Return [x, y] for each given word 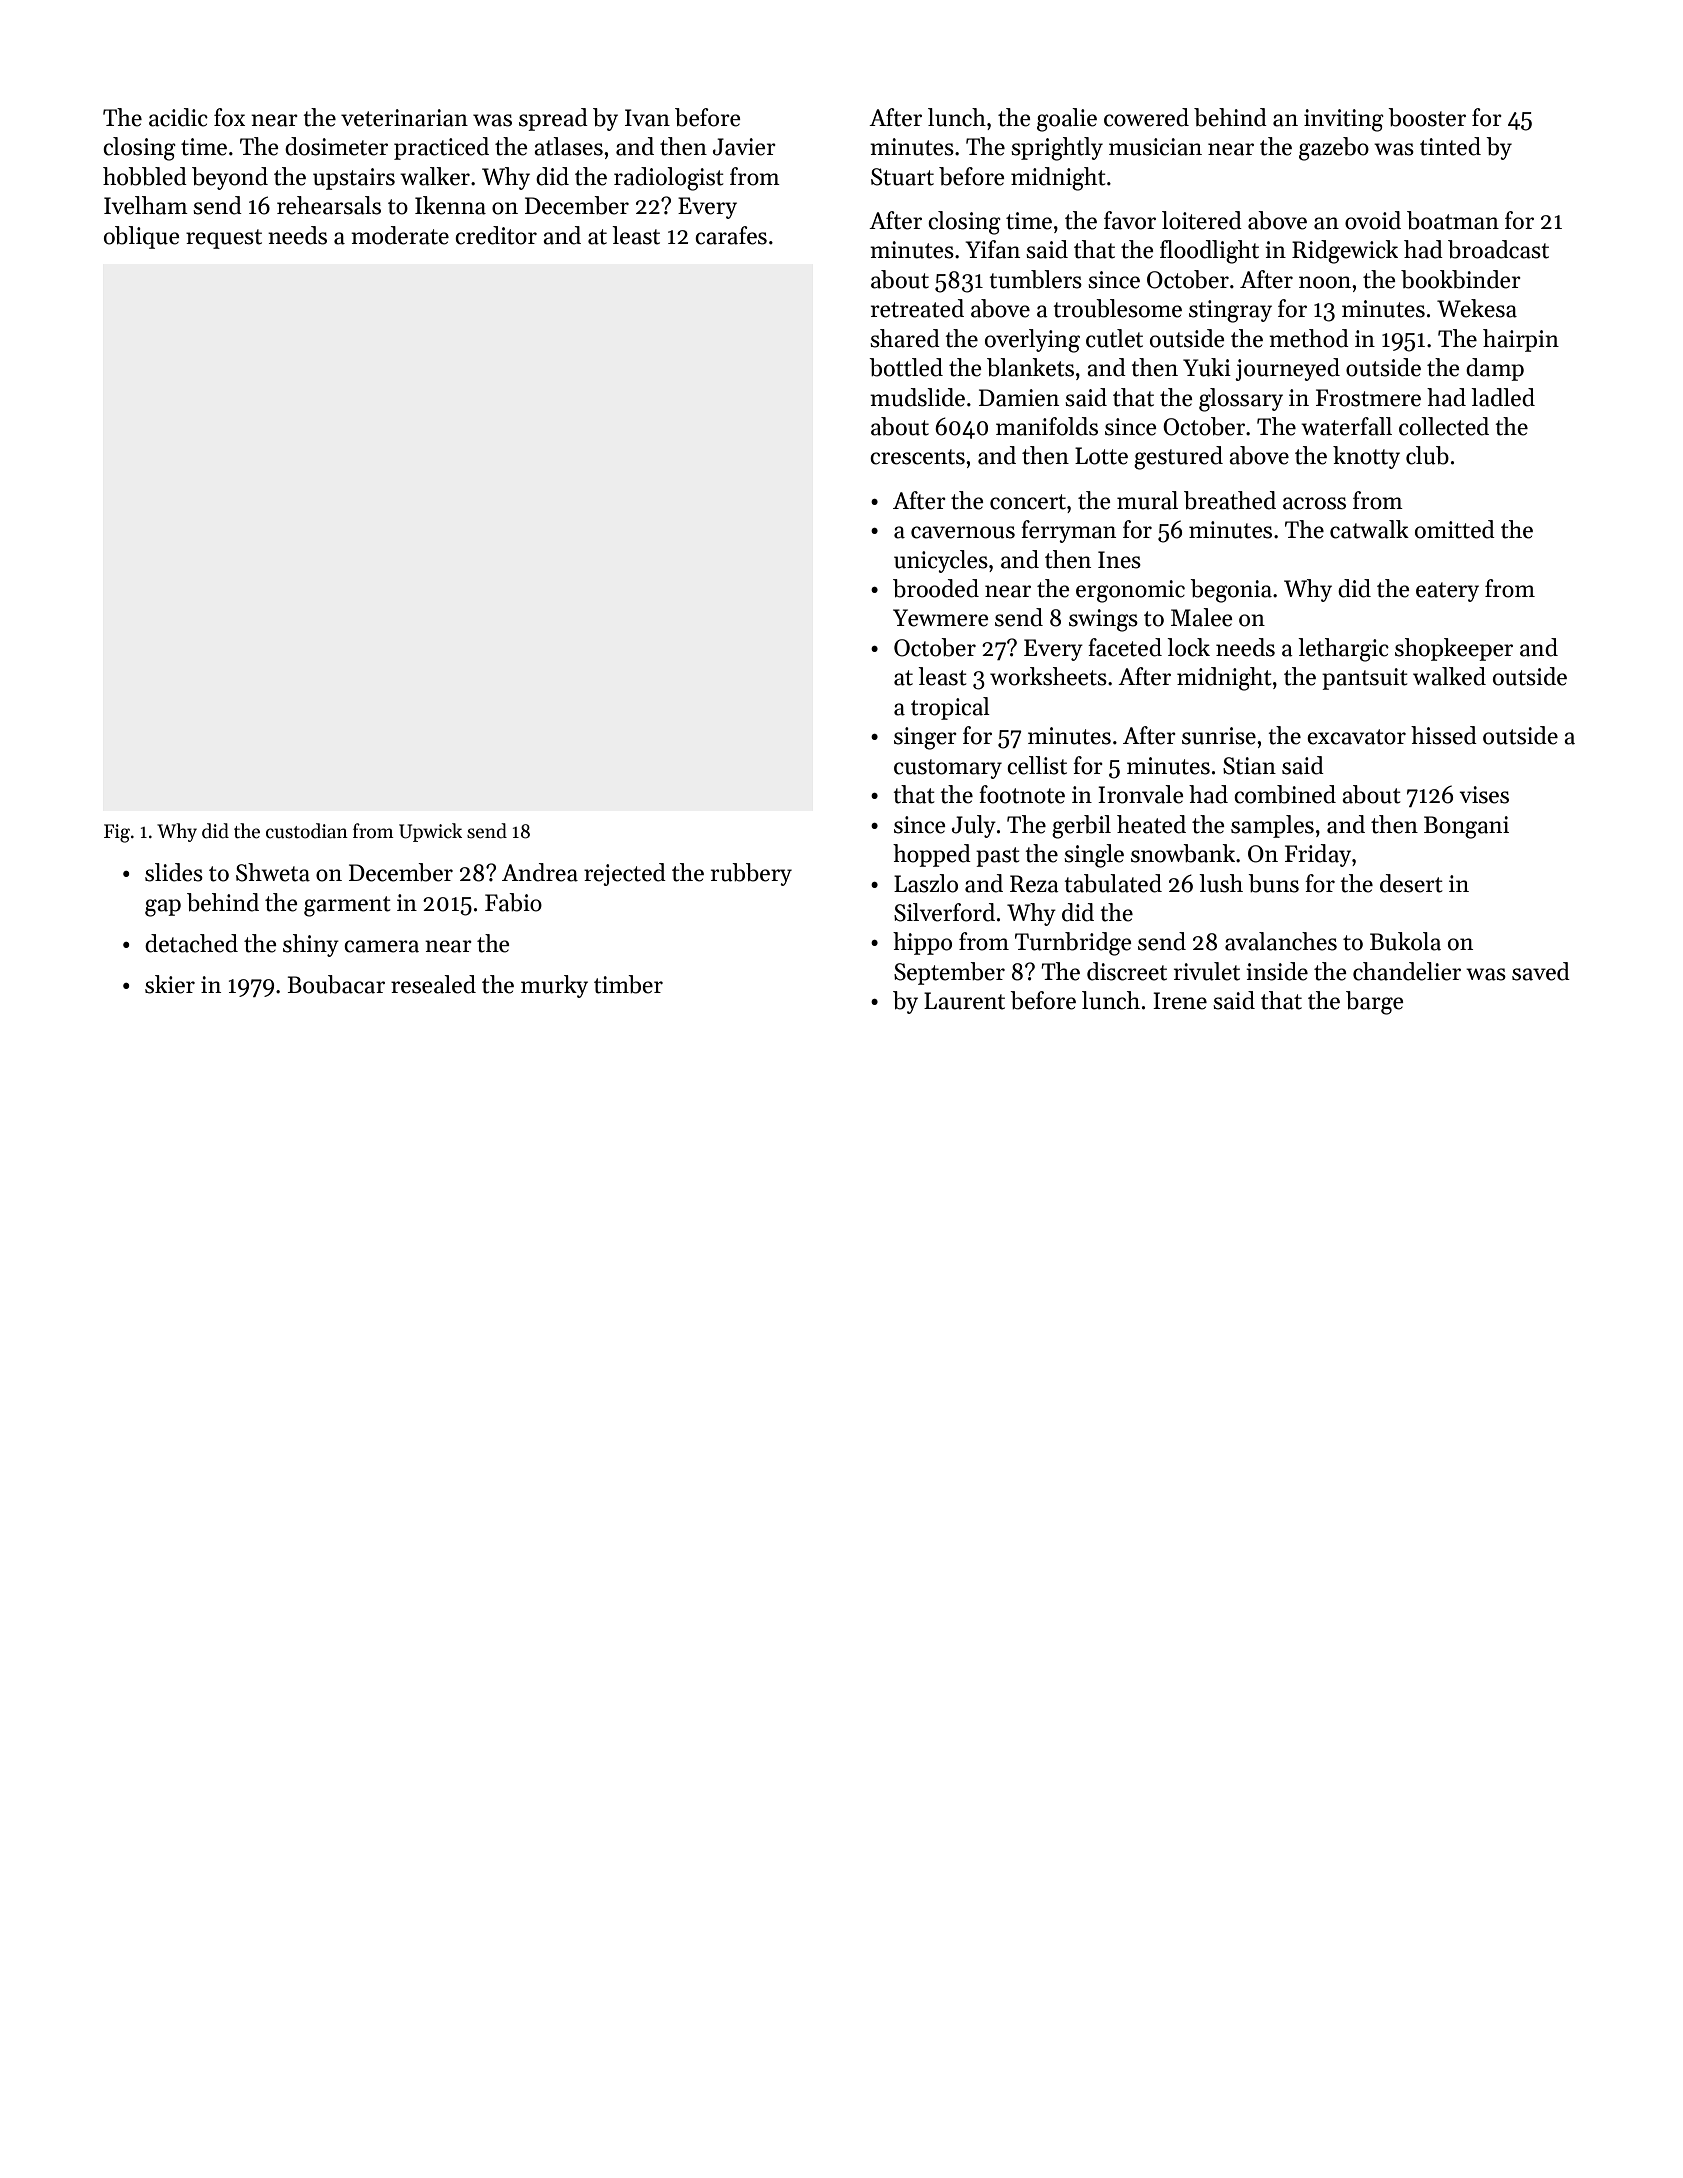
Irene [1180, 1001]
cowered [1146, 117]
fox [229, 117]
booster [1427, 117]
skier [170, 984]
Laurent [964, 1001]
